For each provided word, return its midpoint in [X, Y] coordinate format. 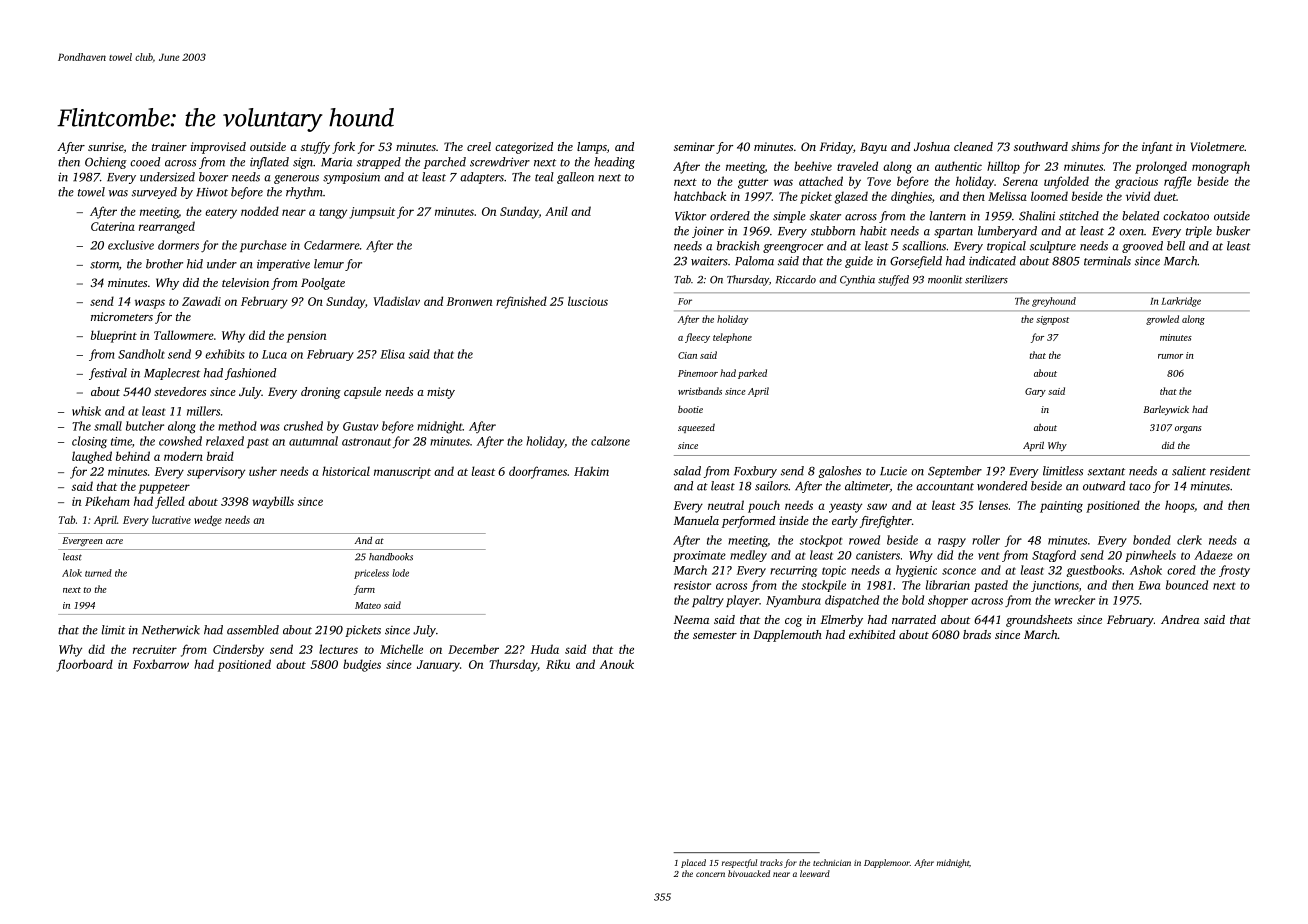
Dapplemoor [887, 863]
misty [441, 393]
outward [1104, 486]
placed [693, 863]
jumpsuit [372, 213]
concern [710, 874]
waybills [273, 502]
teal [544, 177]
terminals [1107, 261]
